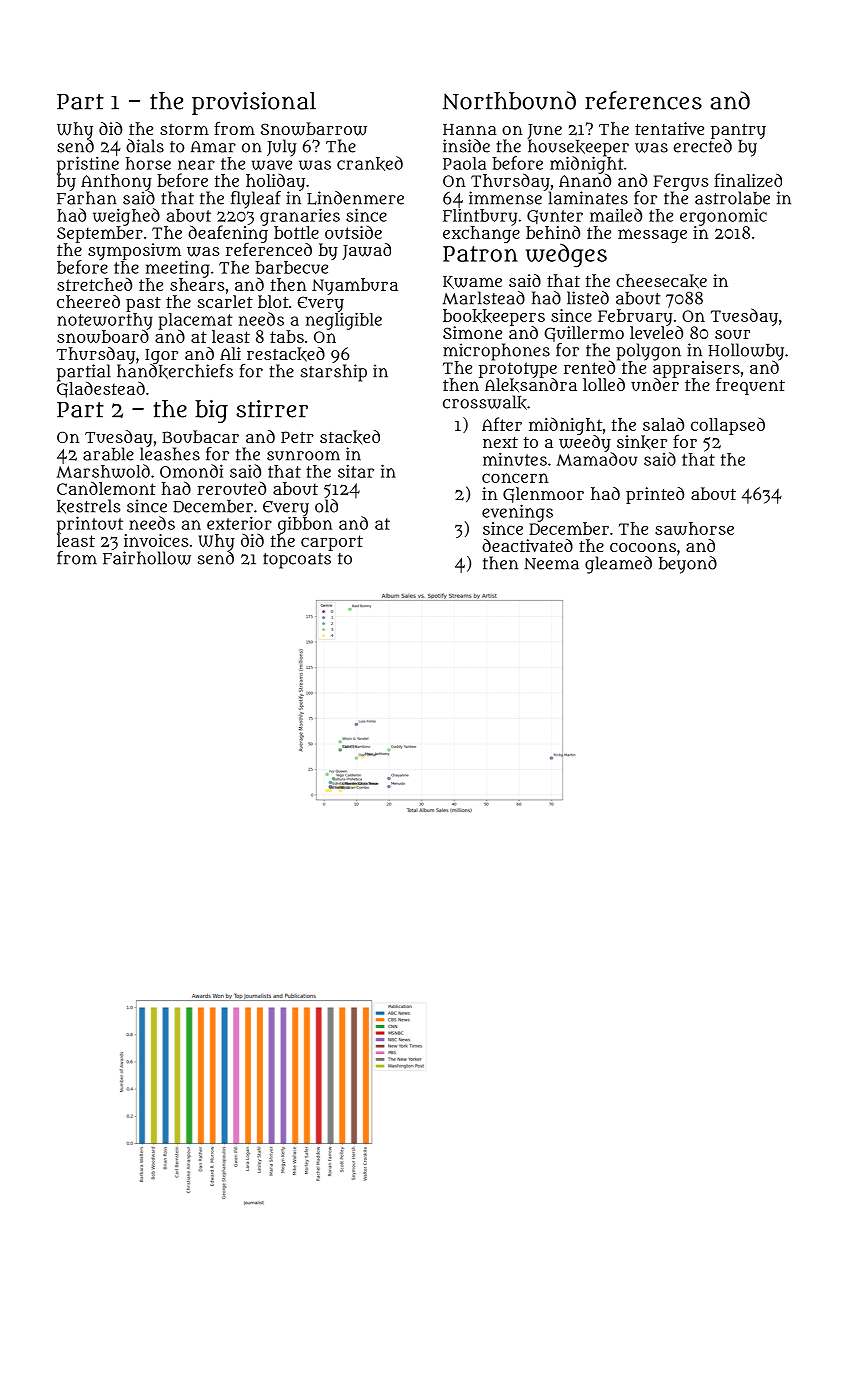  I want to click on references, so click(643, 100).
